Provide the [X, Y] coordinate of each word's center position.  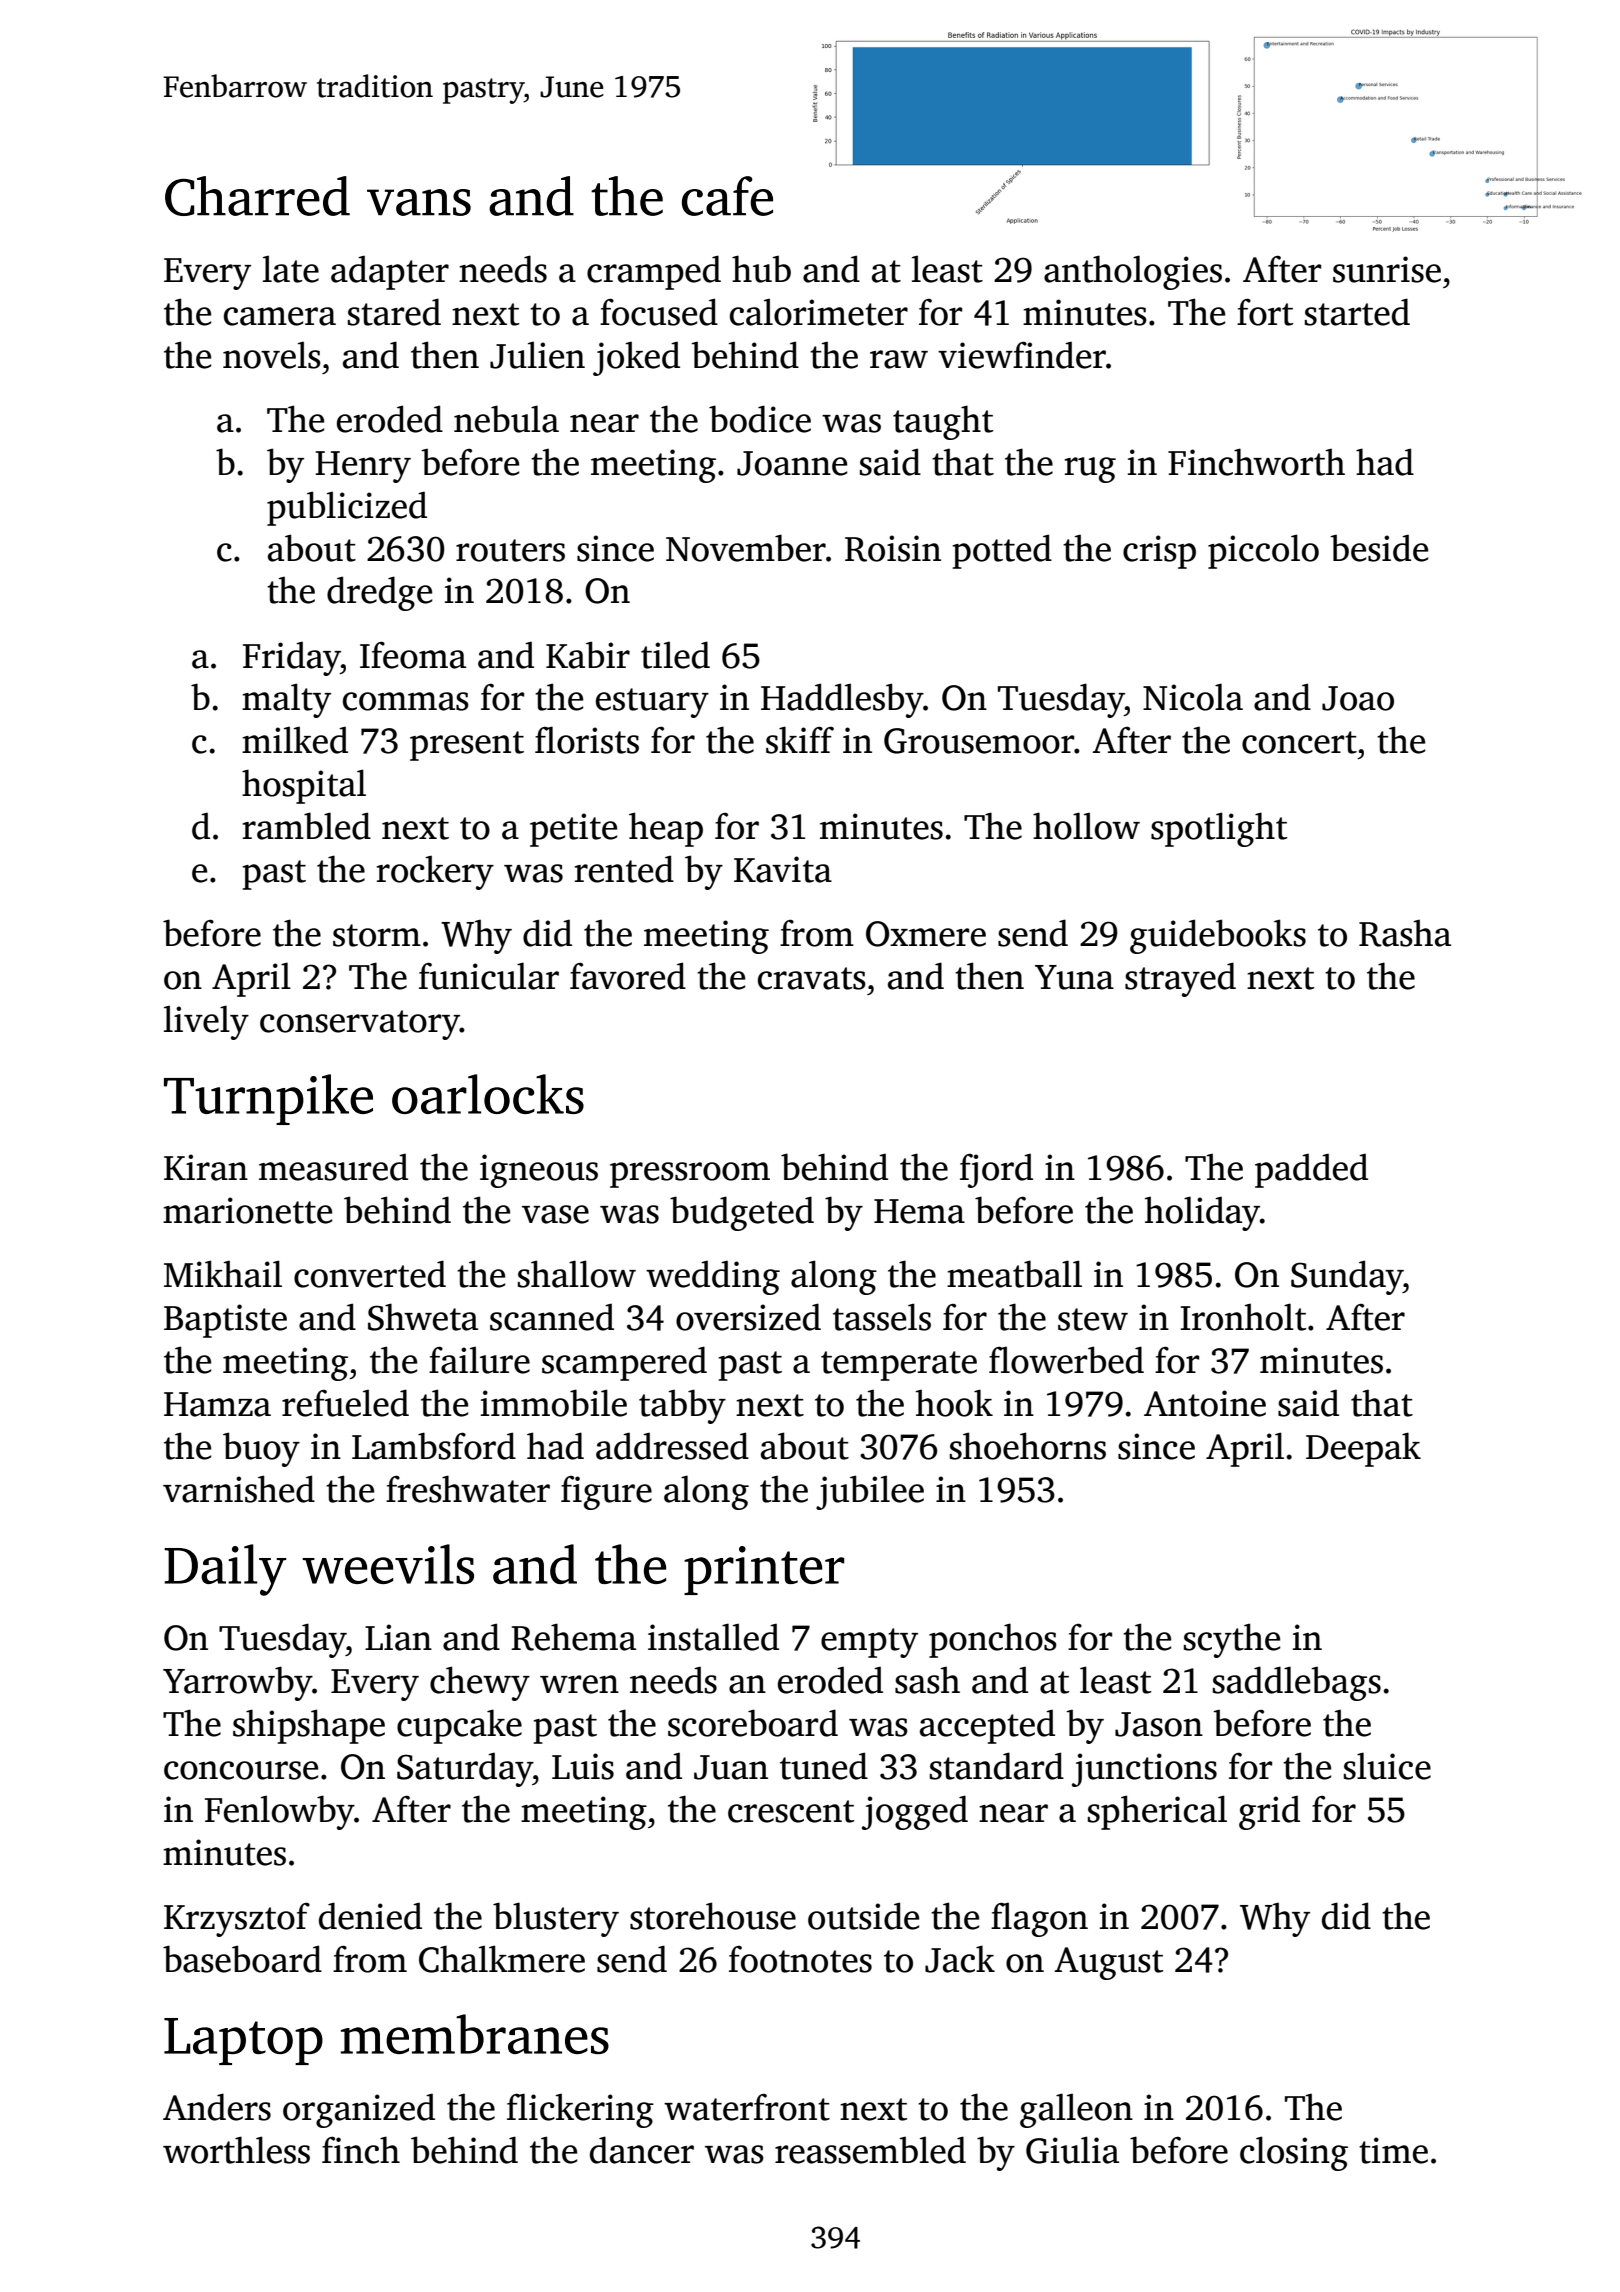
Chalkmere [502, 1959]
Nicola [1193, 697]
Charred [257, 196]
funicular [489, 976]
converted [370, 1274]
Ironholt [1243, 1317]
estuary [652, 703]
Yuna [1074, 977]
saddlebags [1297, 1683]
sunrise [1387, 269]
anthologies [1133, 272]
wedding [713, 1277]
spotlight [1219, 829]
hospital [304, 786]
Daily [225, 1570]
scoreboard [753, 1723]
